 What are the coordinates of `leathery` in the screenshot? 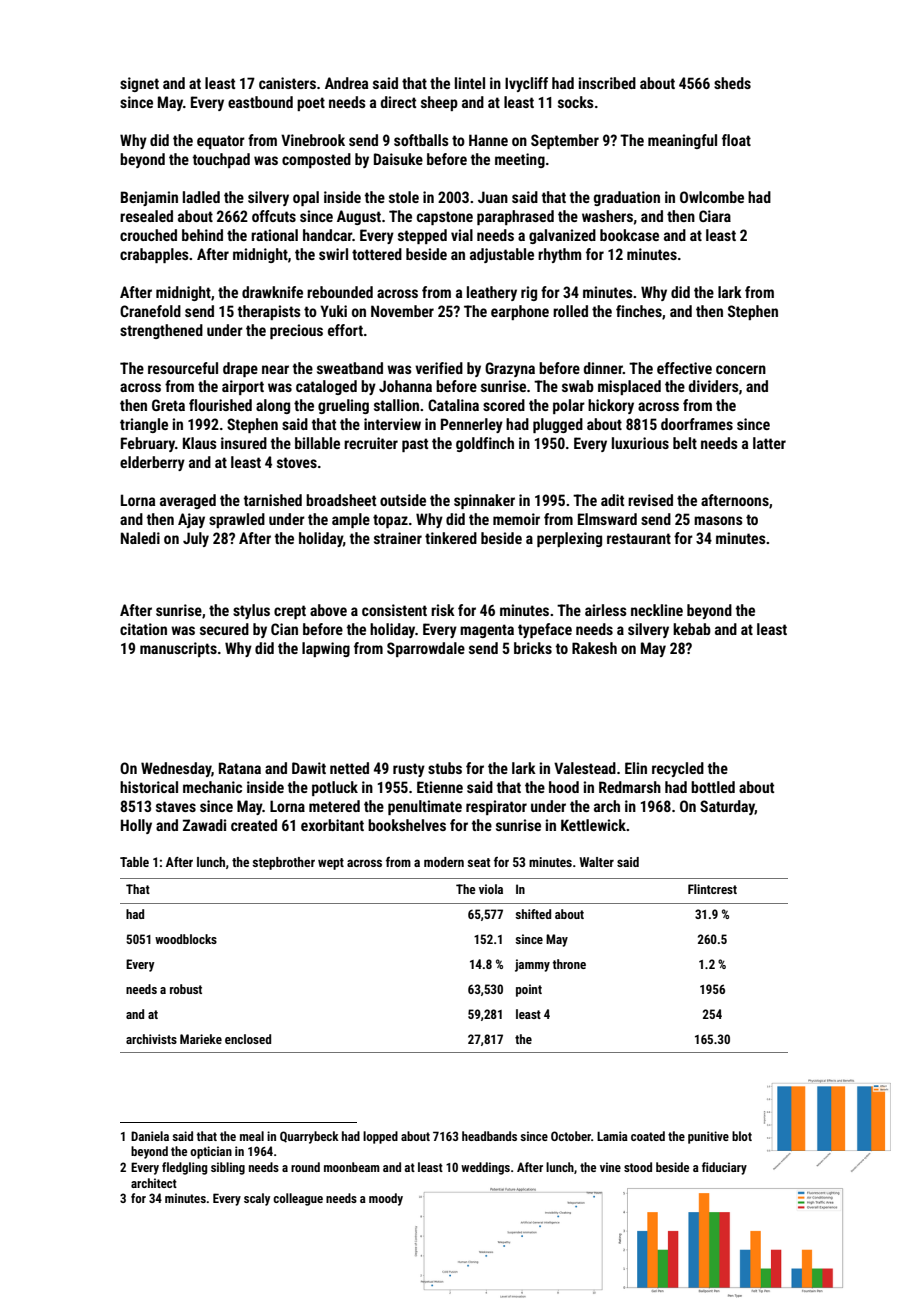 It's located at (492, 293).
